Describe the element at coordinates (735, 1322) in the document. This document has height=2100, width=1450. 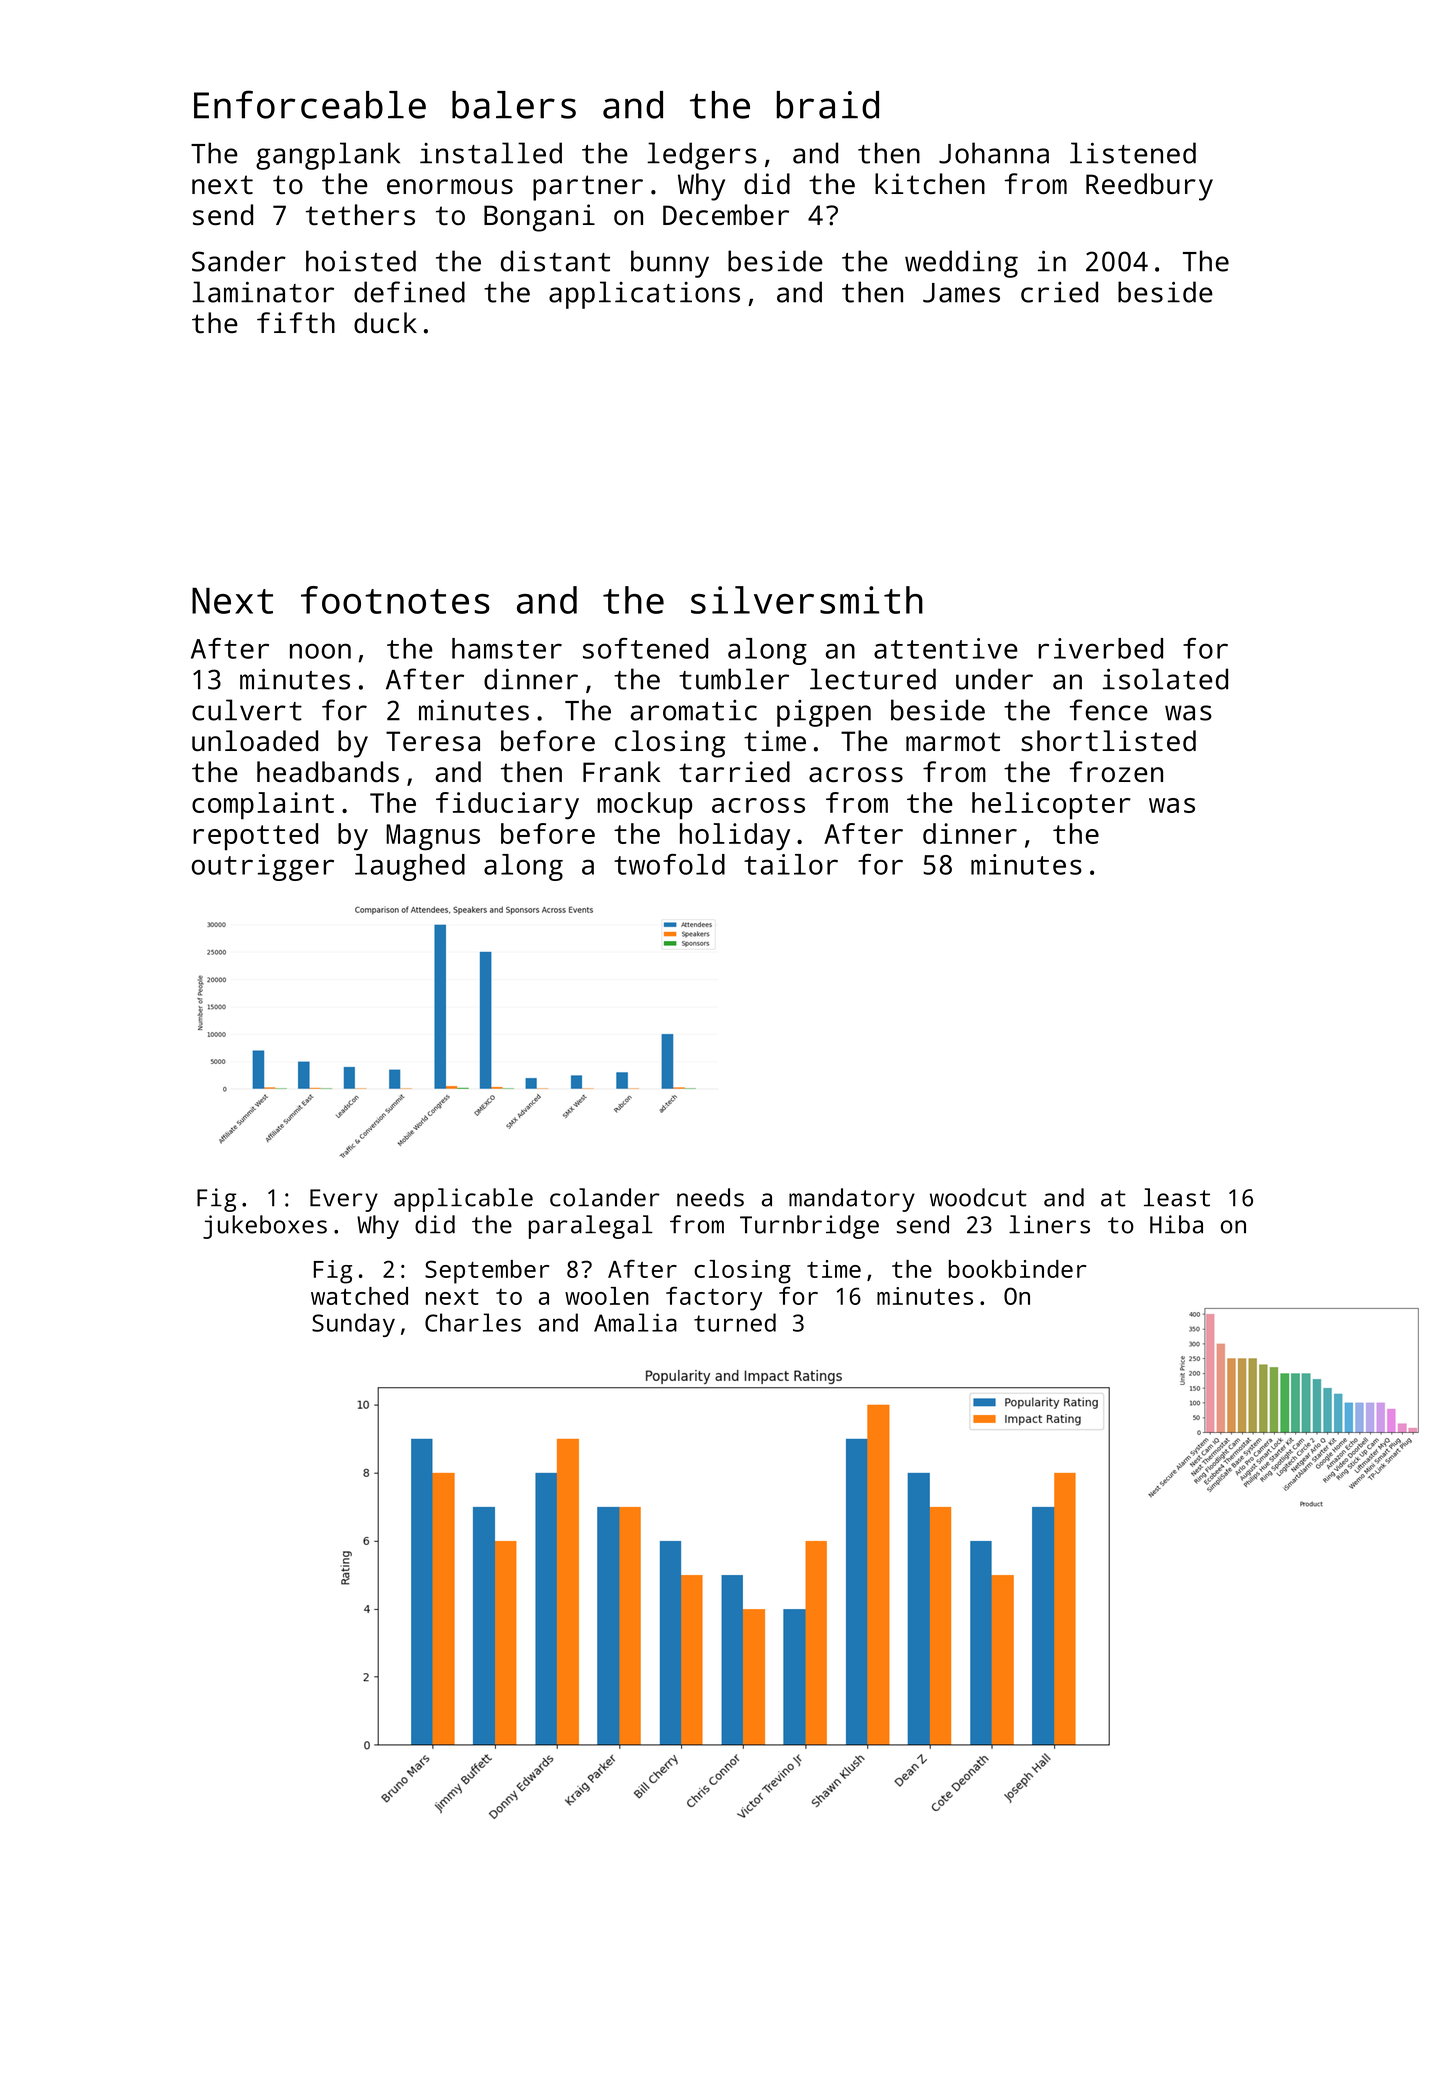
I see `turned` at that location.
